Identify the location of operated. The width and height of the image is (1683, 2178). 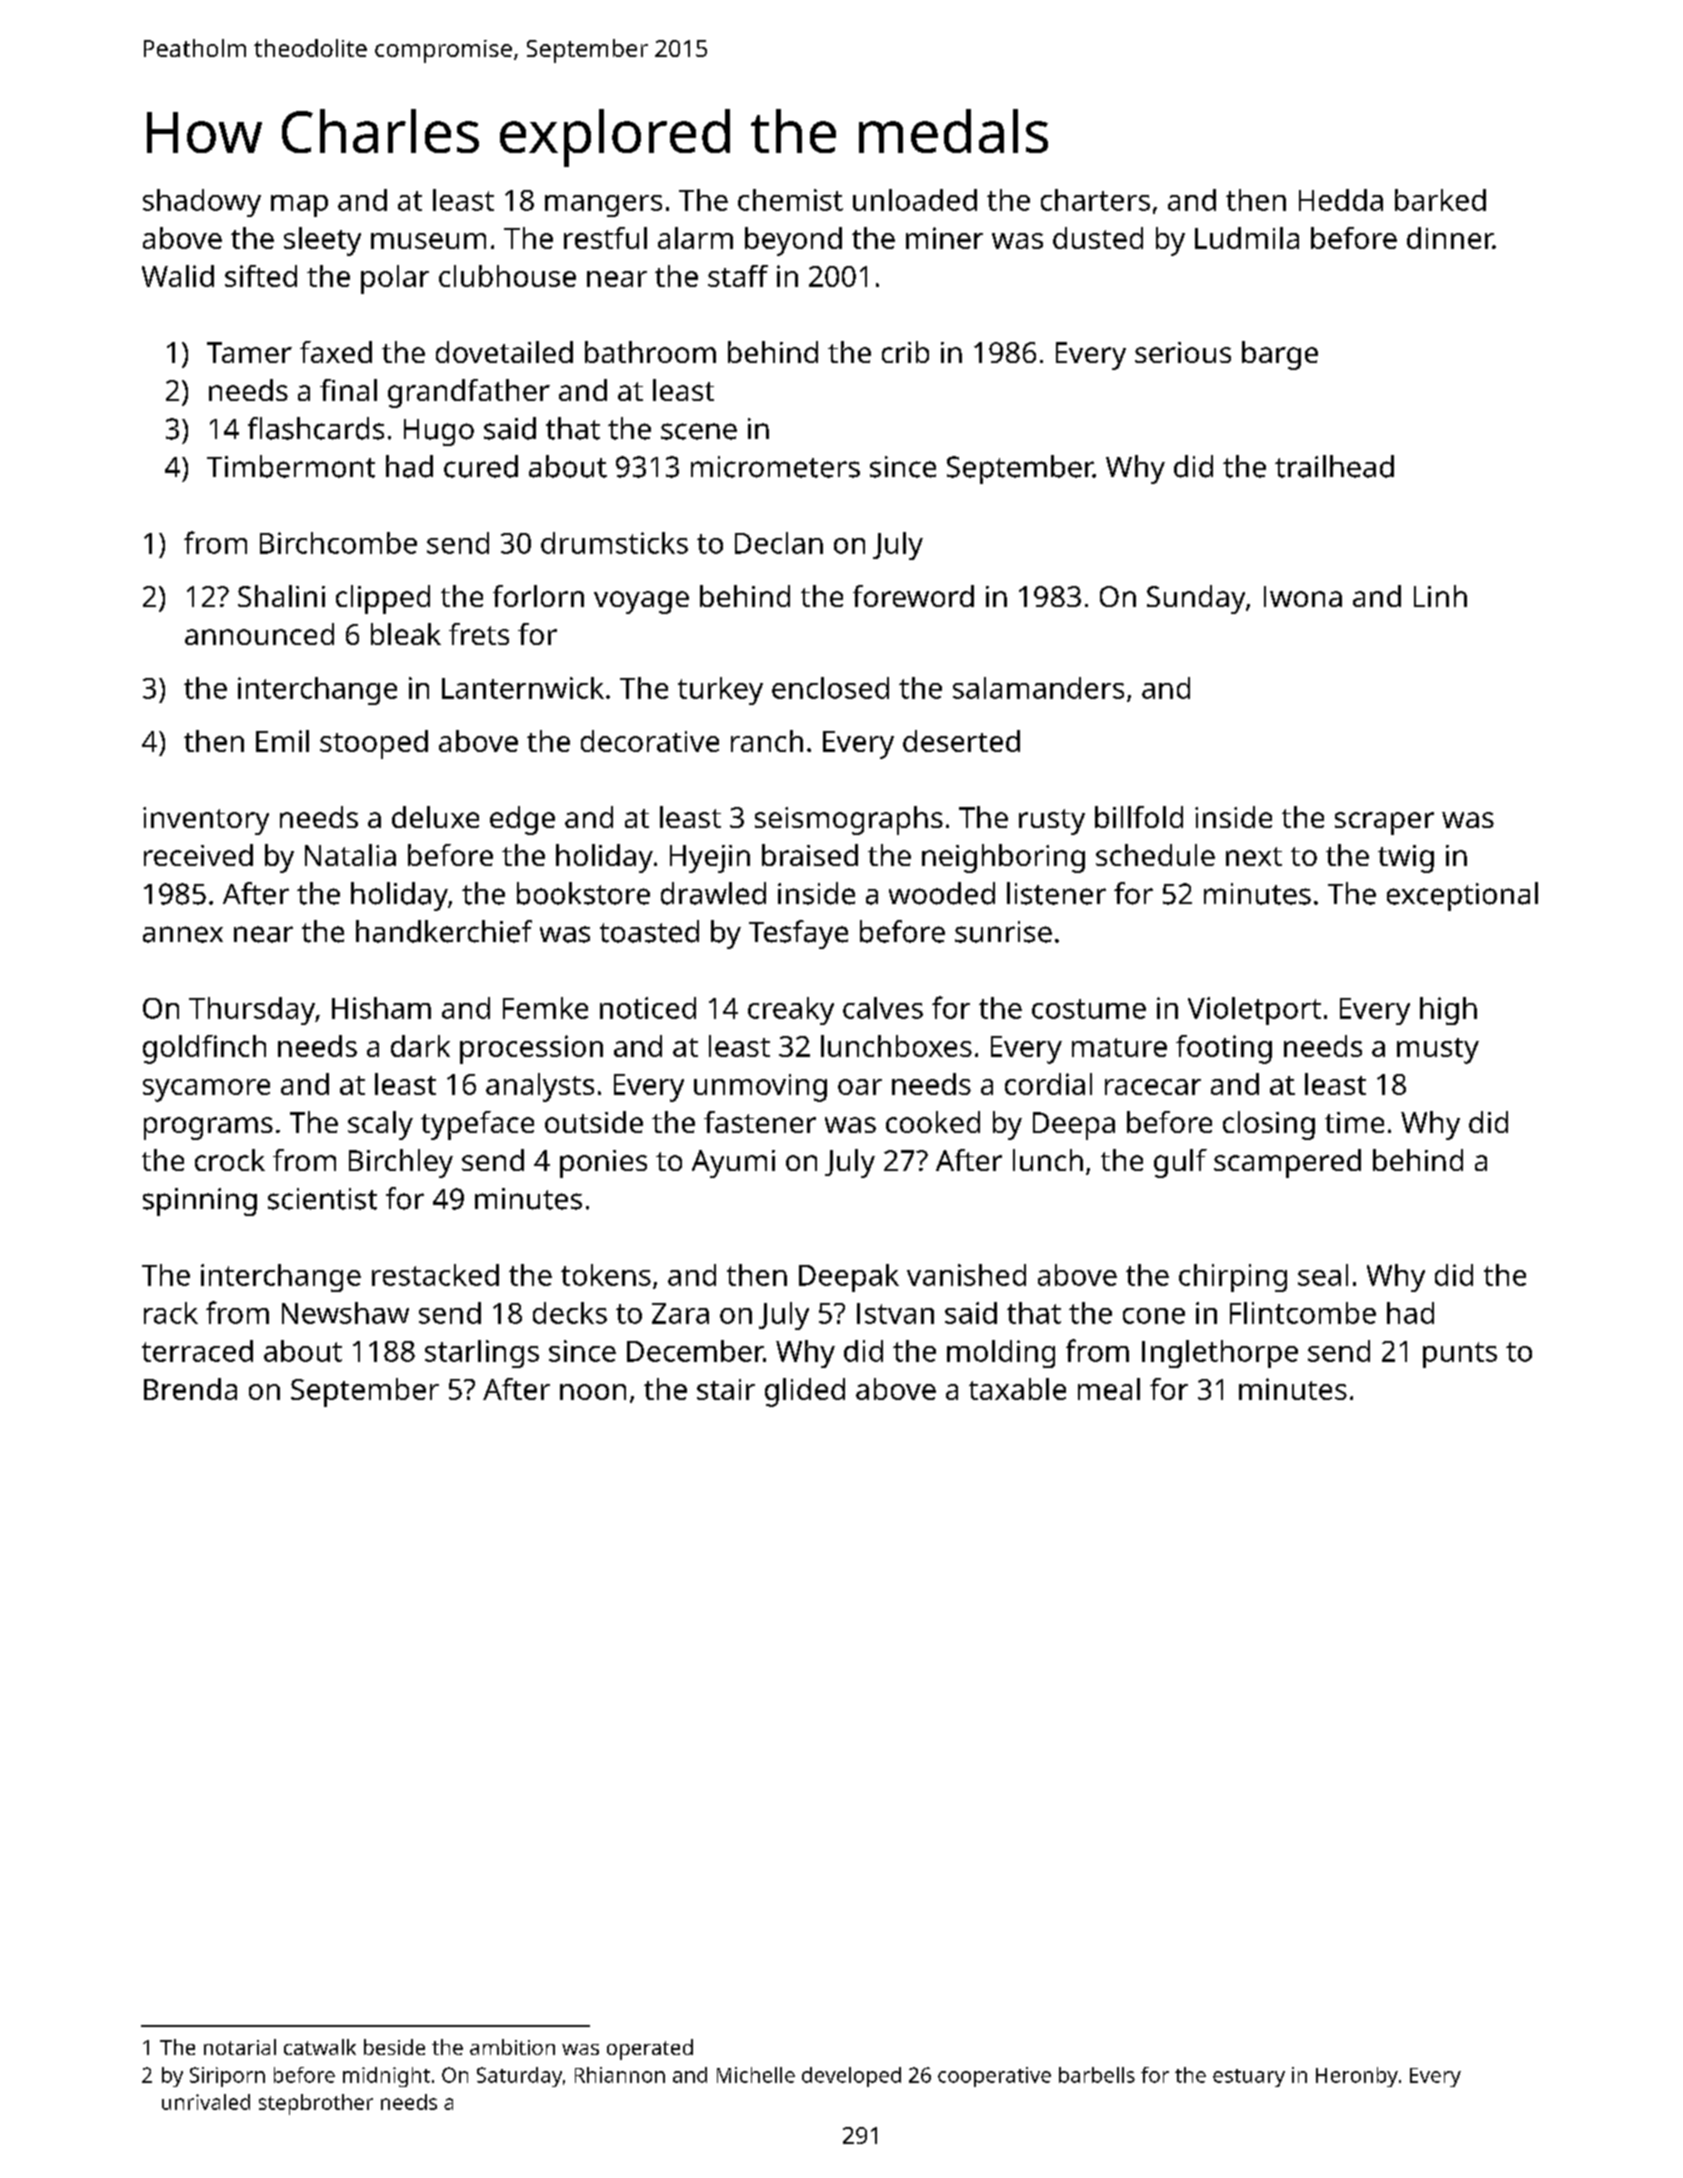
(650, 2049).
